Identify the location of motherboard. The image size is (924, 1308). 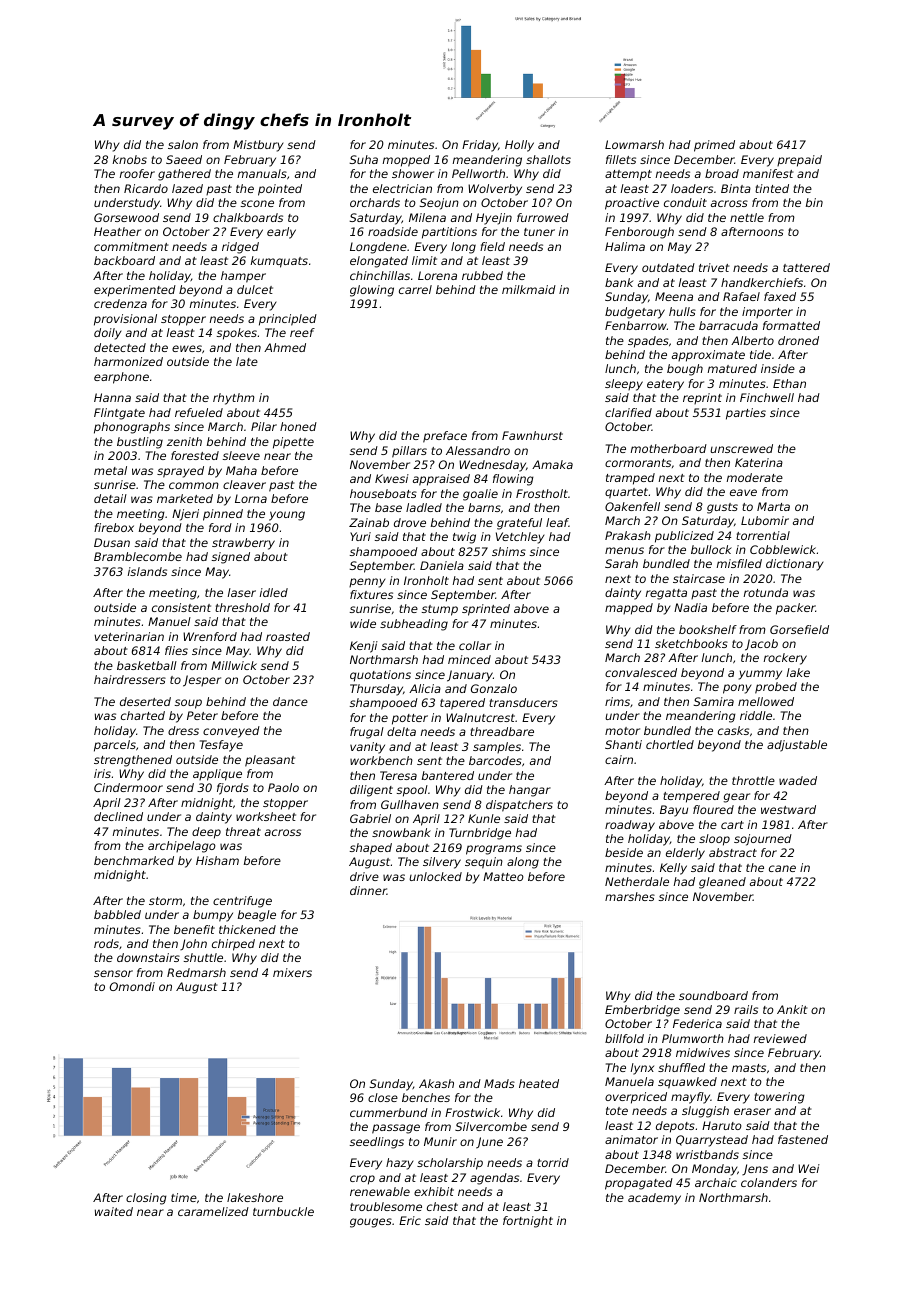
(669, 448).
